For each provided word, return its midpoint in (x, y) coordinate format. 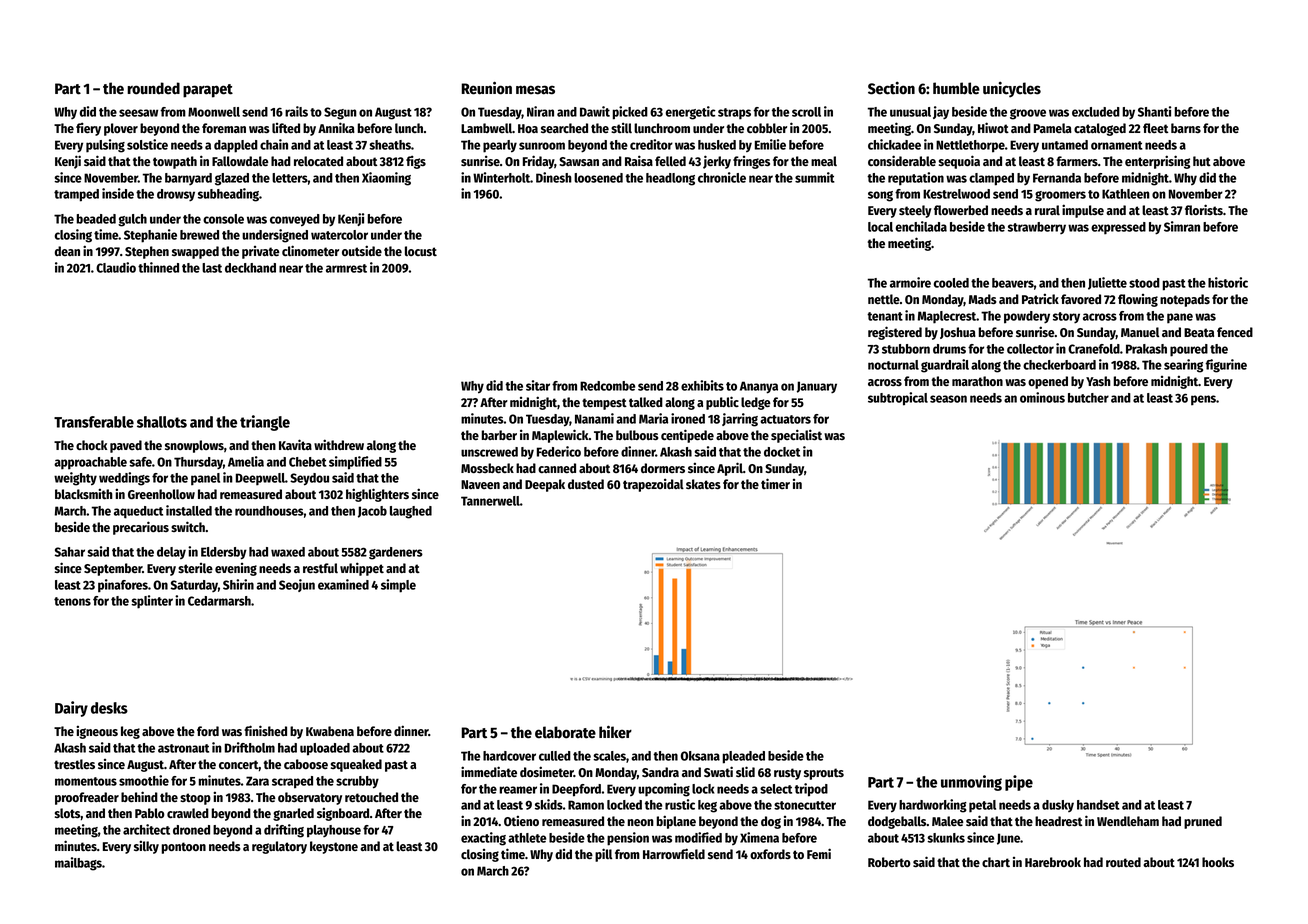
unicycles (1012, 90)
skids (549, 804)
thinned (158, 267)
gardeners (396, 553)
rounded (153, 88)
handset (1098, 805)
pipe (1019, 783)
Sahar (70, 552)
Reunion (486, 88)
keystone (334, 847)
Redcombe (607, 386)
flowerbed (961, 210)
